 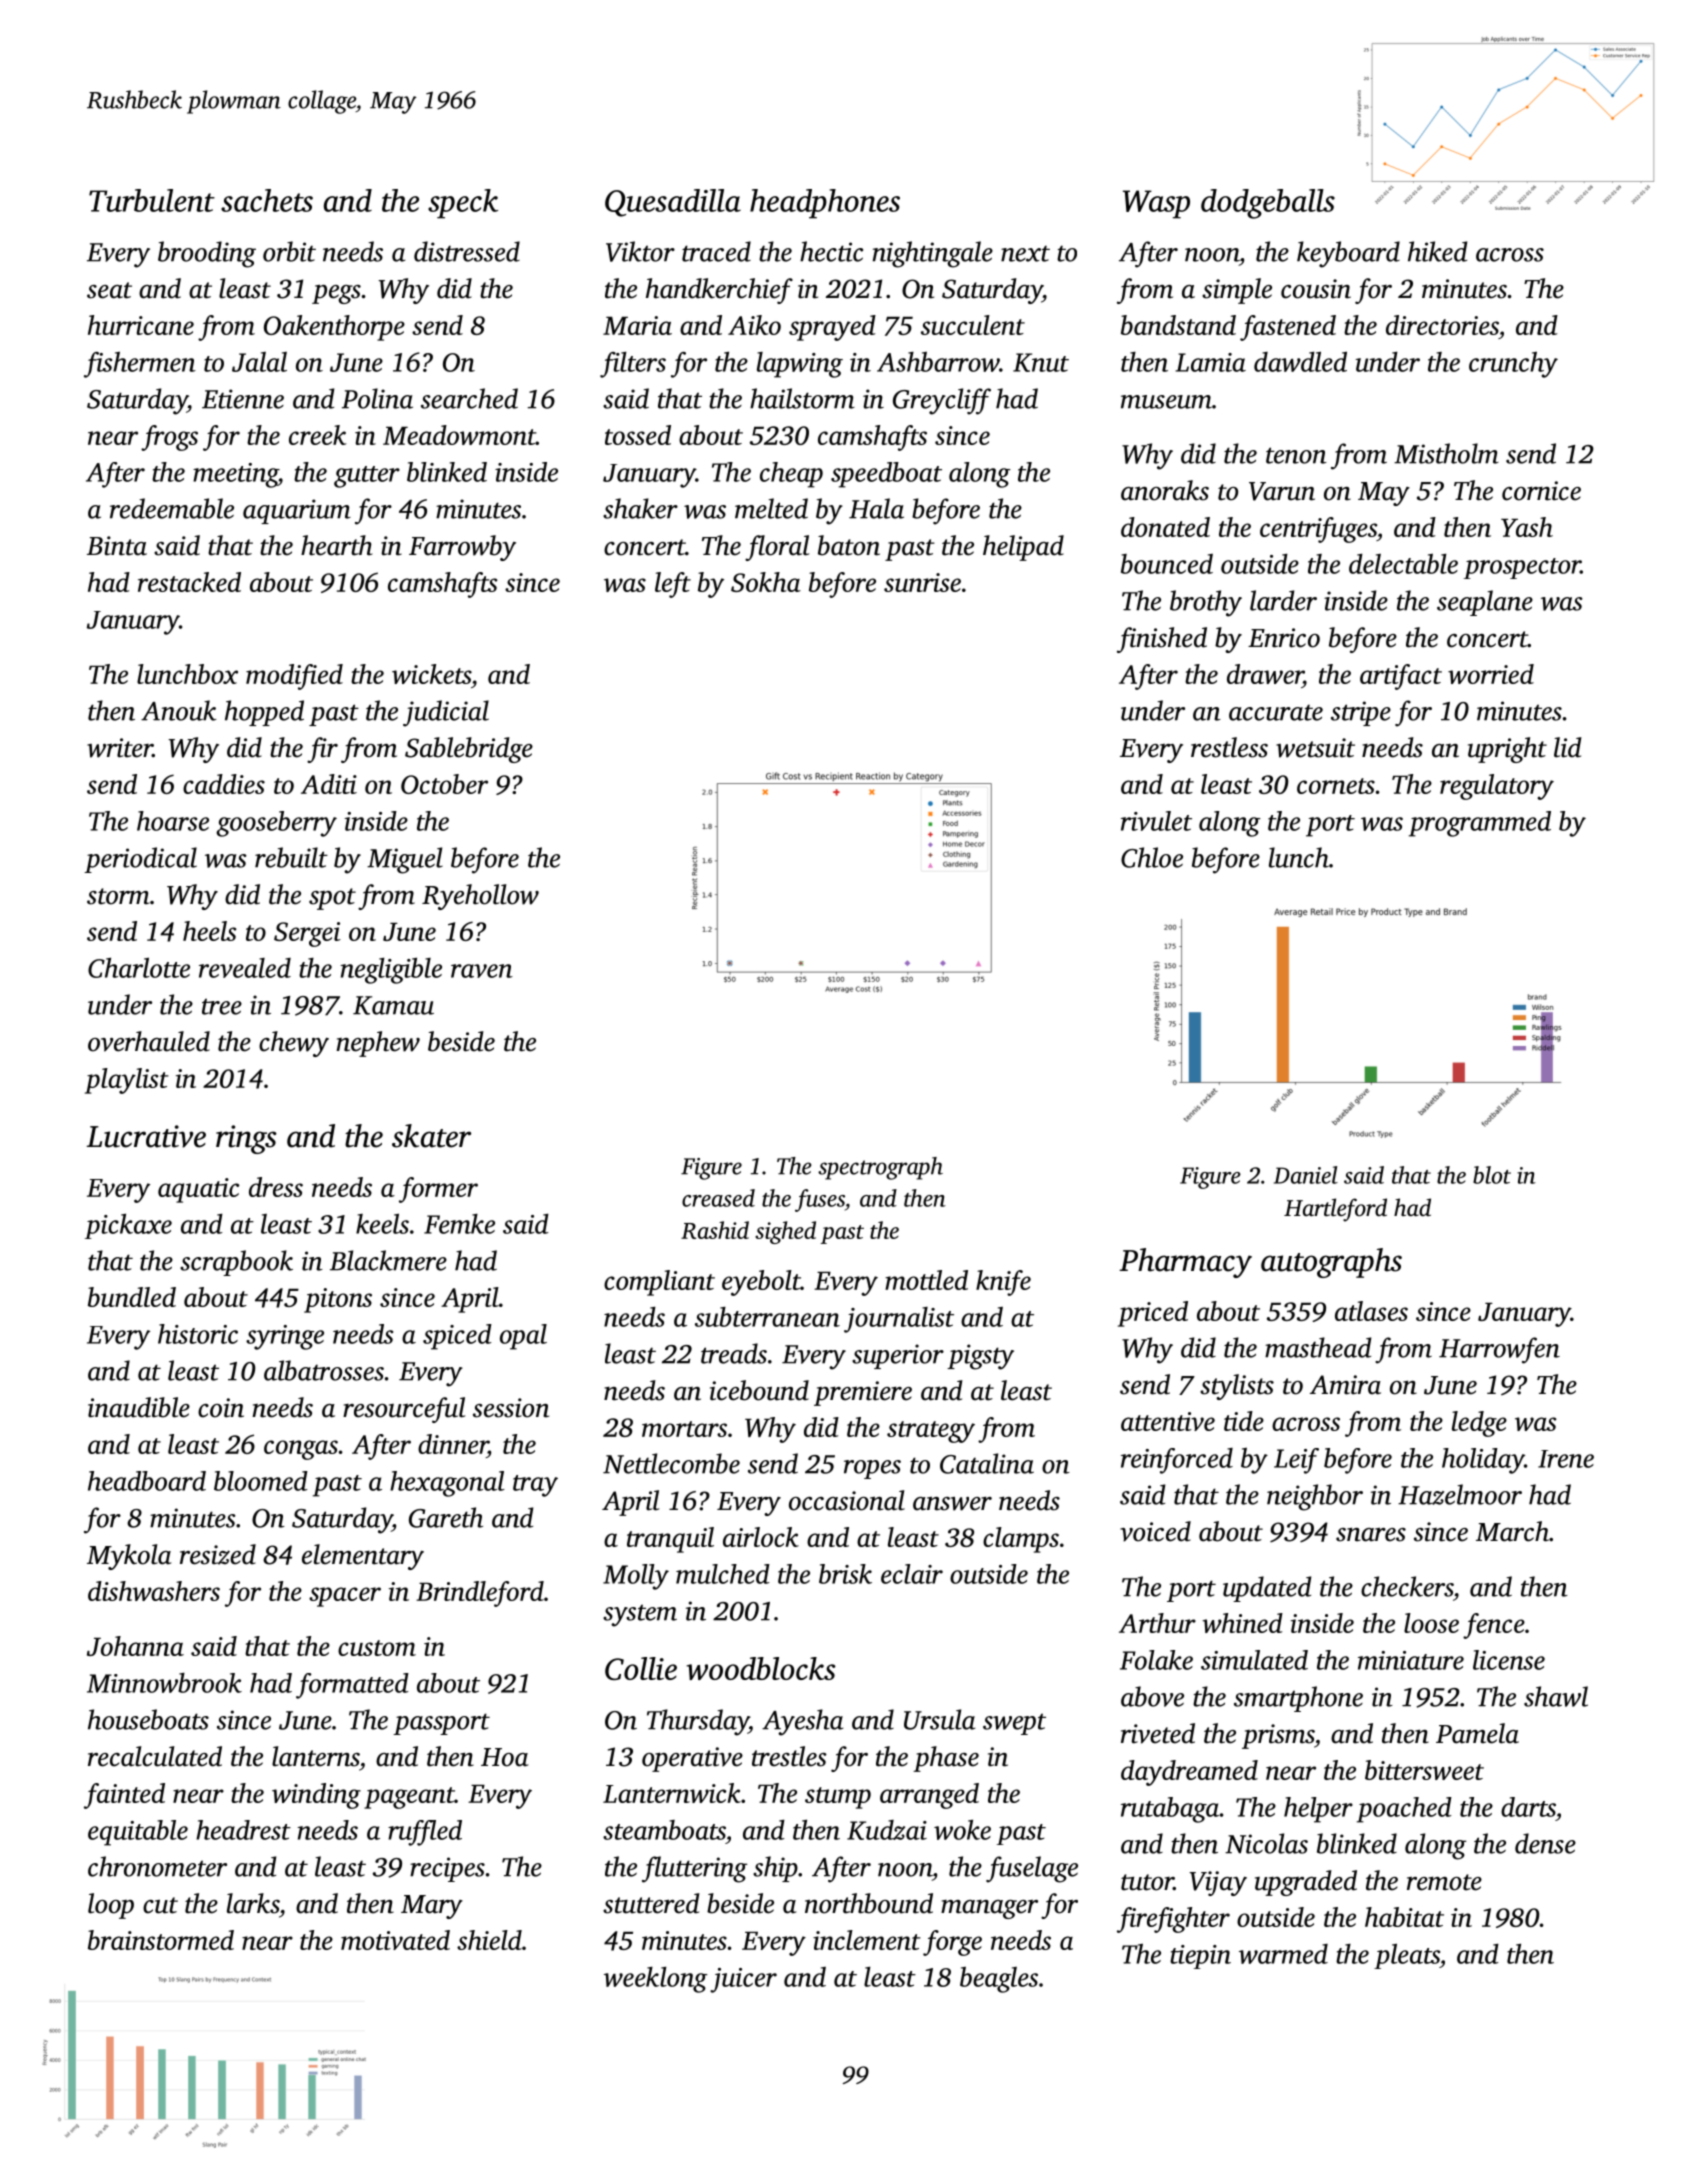 I want to click on programmed, so click(x=1480, y=824).
